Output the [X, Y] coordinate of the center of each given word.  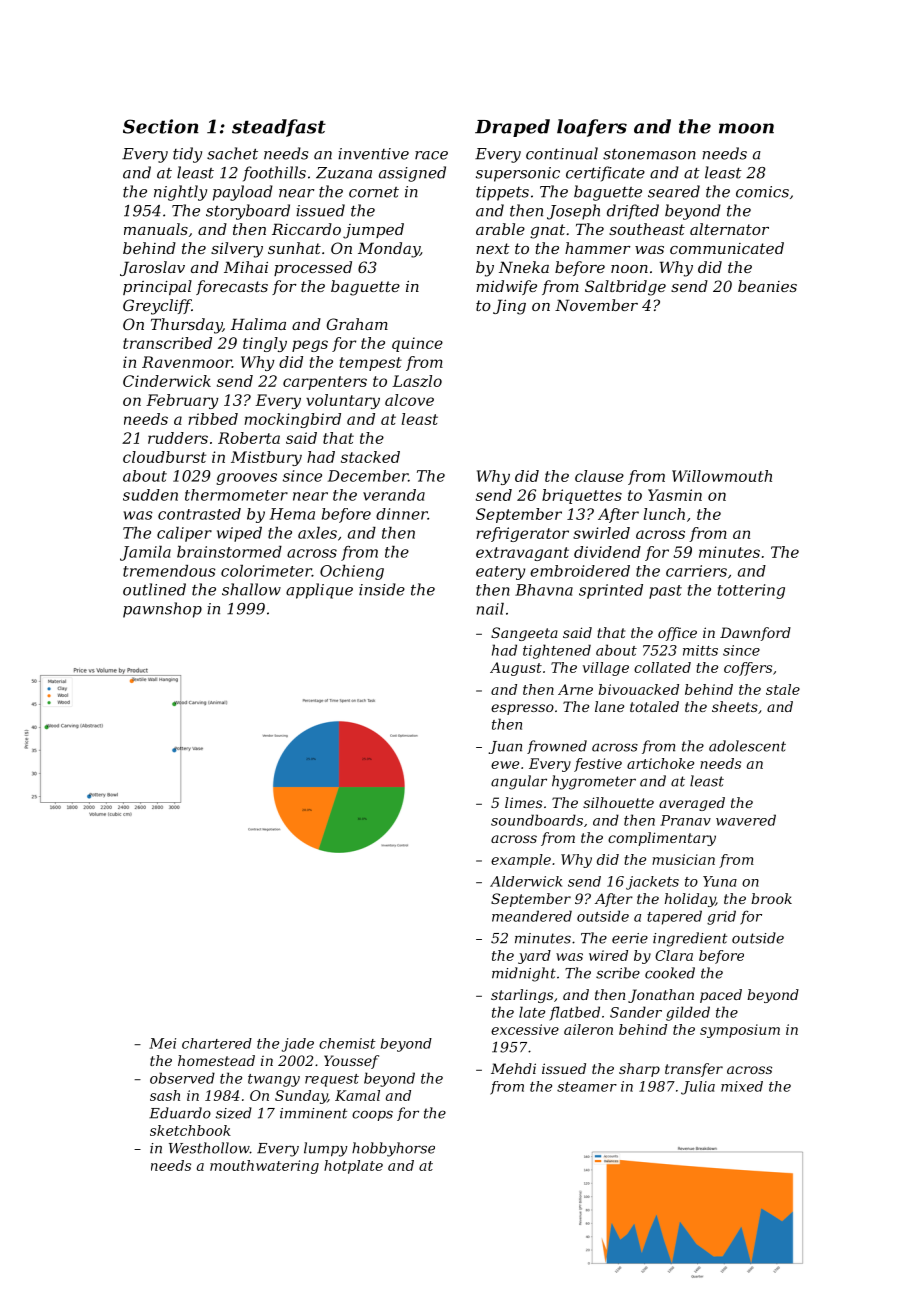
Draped [512, 128]
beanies [767, 286]
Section [161, 126]
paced [721, 996]
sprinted [611, 591]
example [521, 861]
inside [382, 589]
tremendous [169, 571]
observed [182, 1078]
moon [746, 128]
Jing [509, 307]
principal [157, 287]
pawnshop [162, 610]
